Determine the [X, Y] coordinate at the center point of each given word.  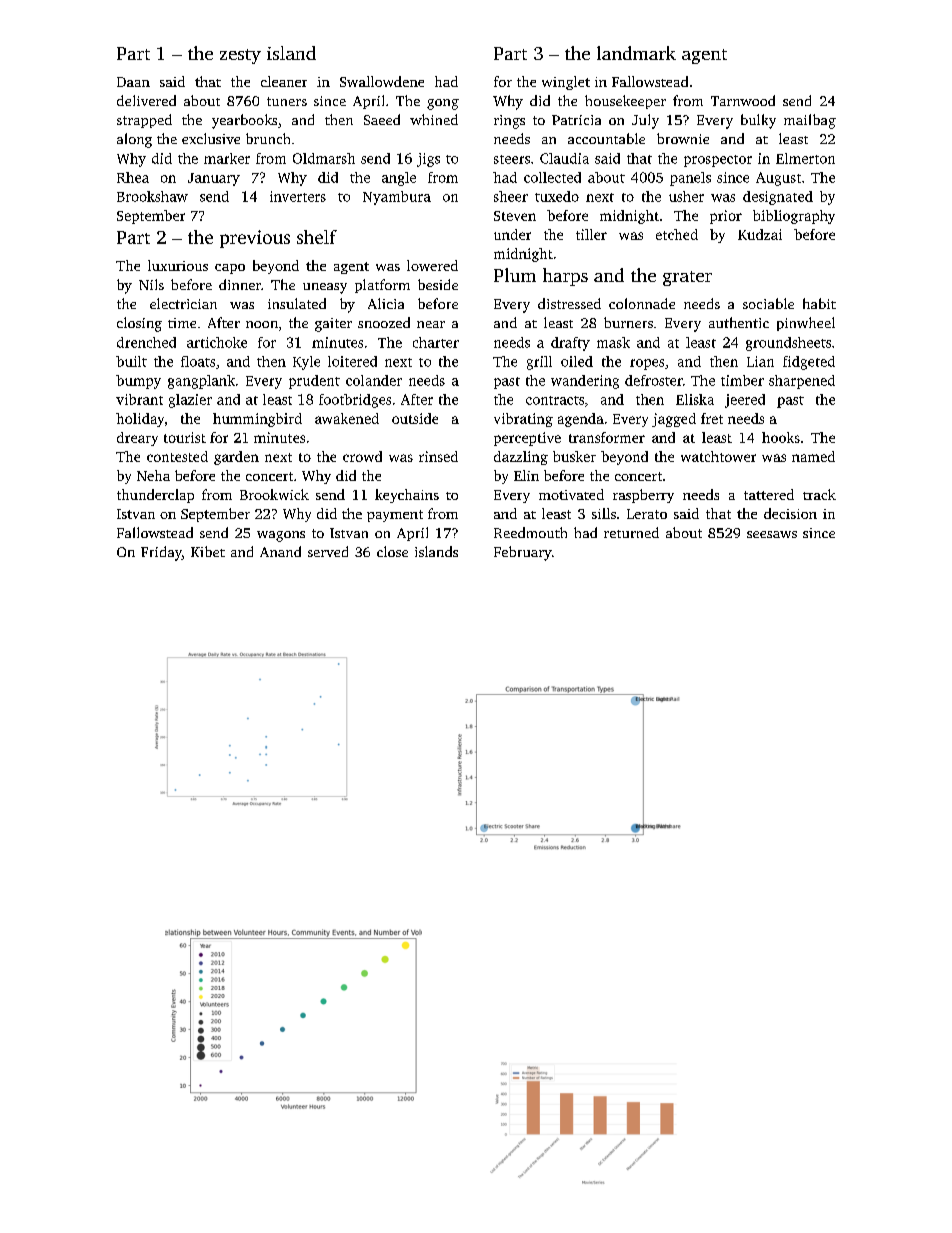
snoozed [384, 322]
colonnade [642, 303]
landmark [636, 53]
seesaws [772, 534]
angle [399, 179]
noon [262, 324]
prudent [314, 382]
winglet [566, 83]
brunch [268, 138]
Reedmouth [530, 532]
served [328, 551]
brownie [683, 138]
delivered [146, 100]
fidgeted [809, 363]
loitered [352, 361]
